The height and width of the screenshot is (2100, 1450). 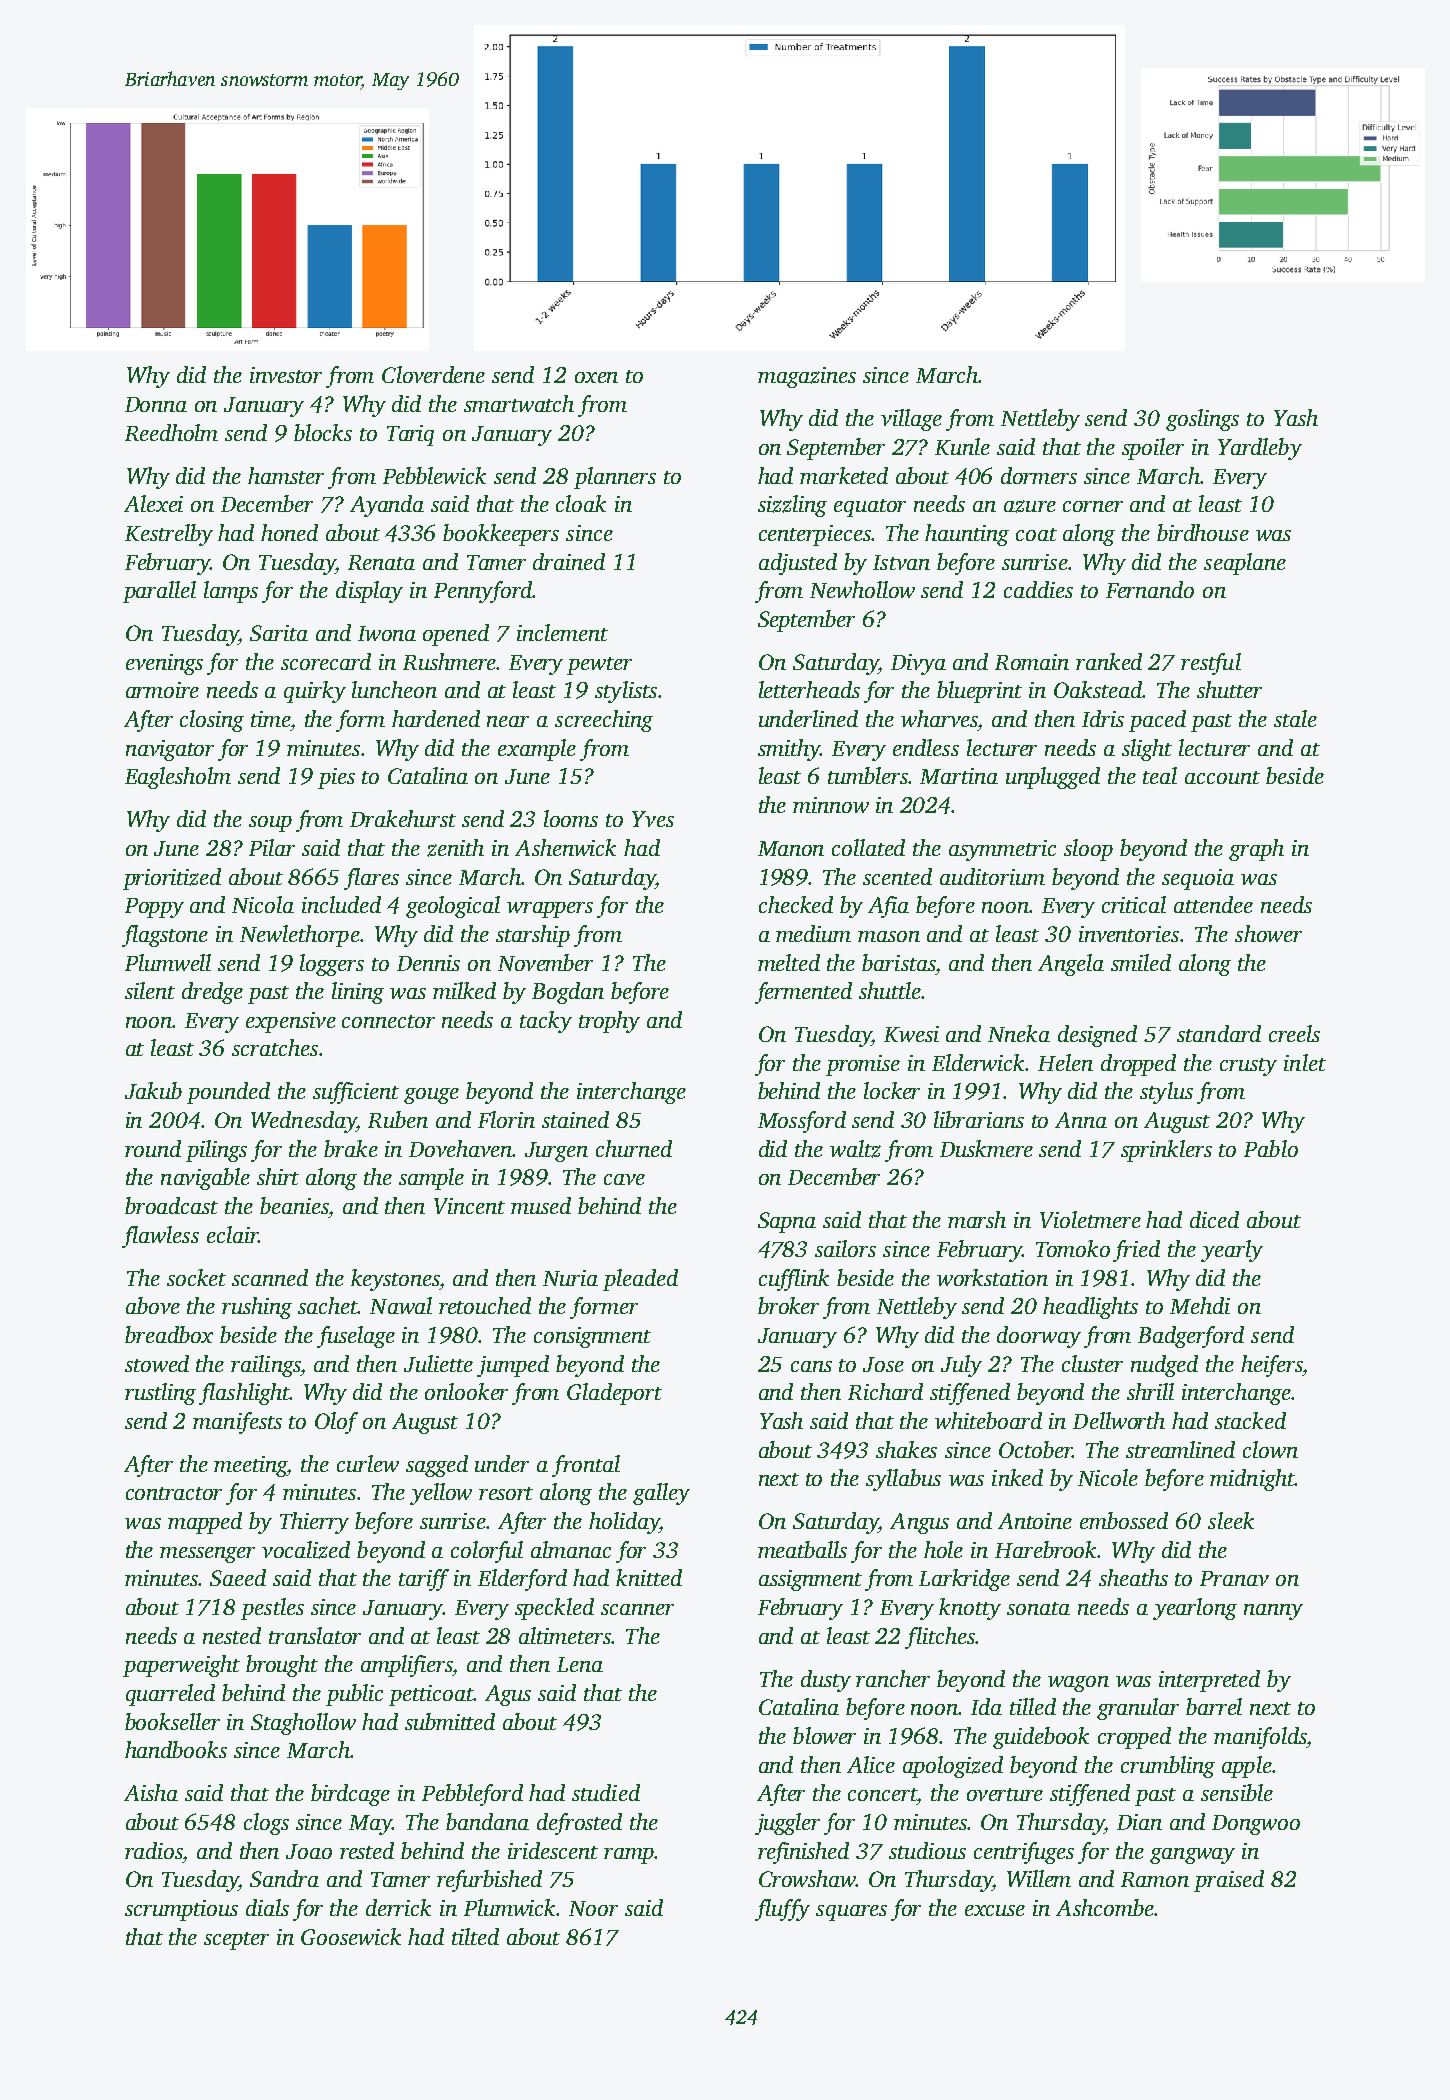 What do you see at coordinates (911, 420) in the screenshot?
I see `village` at bounding box center [911, 420].
